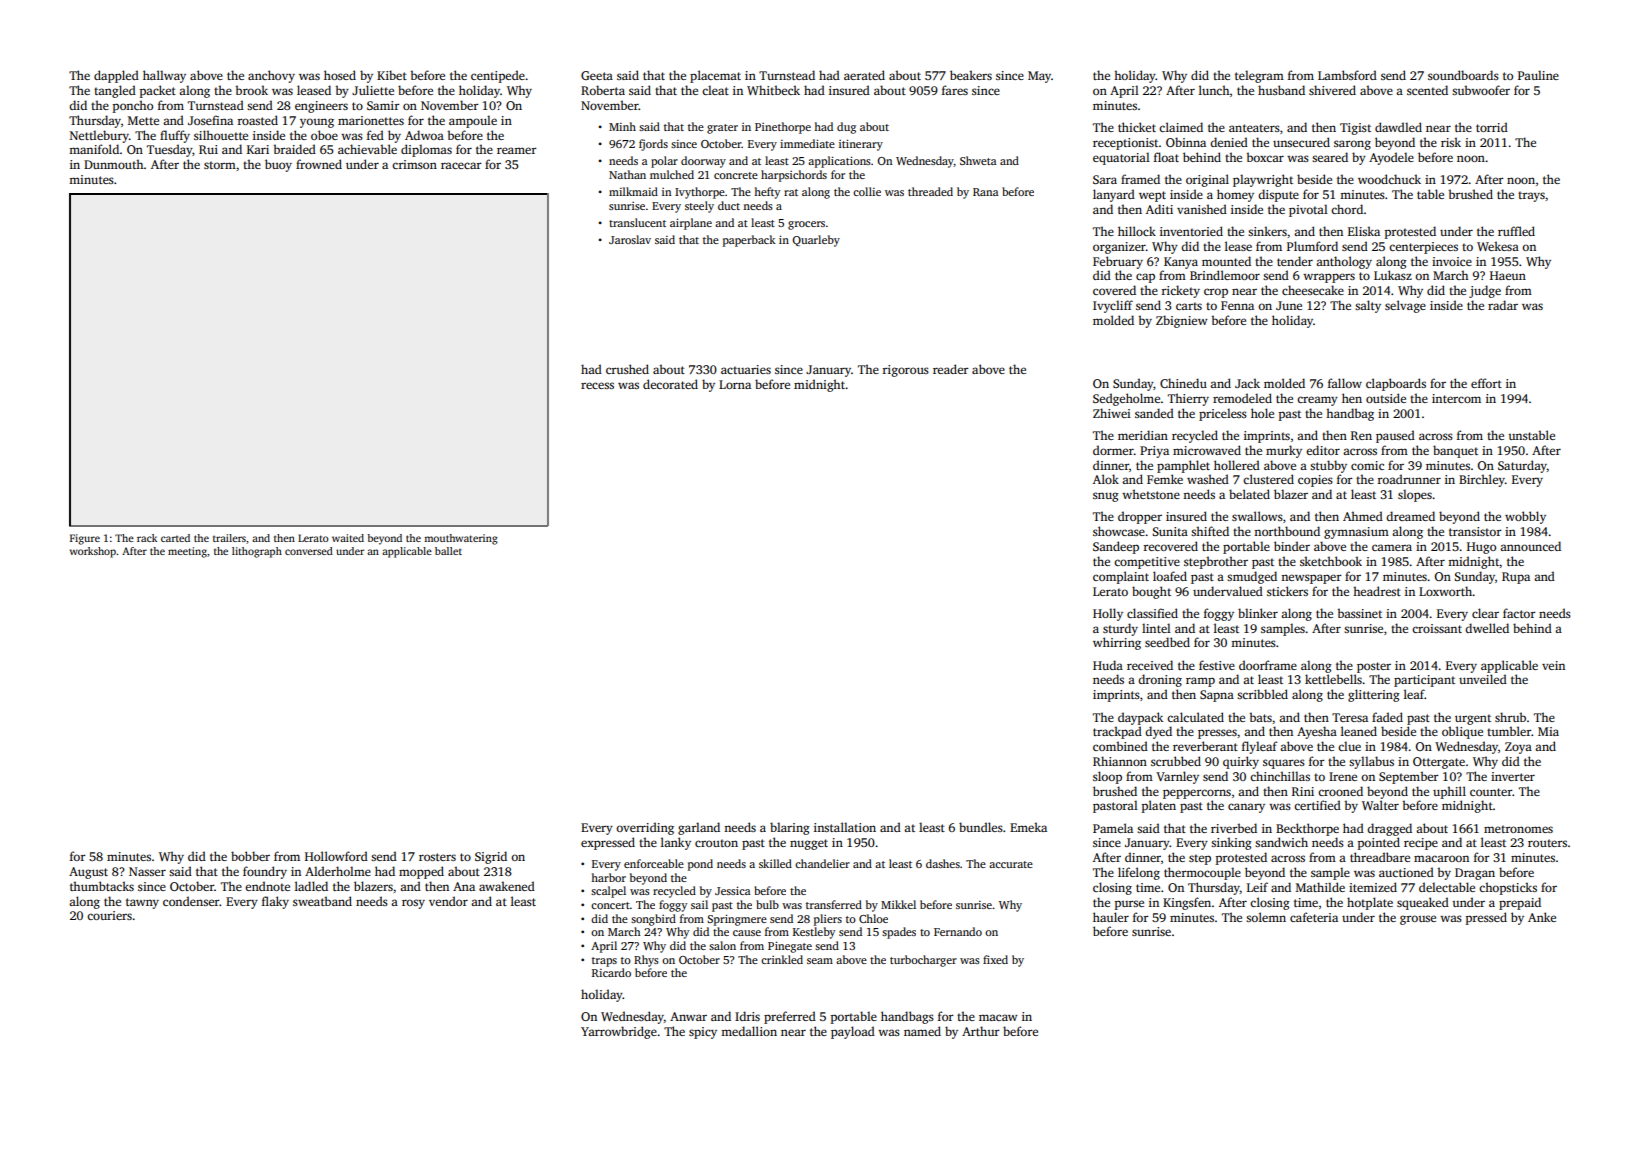 The width and height of the image is (1641, 1160). Describe the element at coordinates (839, 162) in the image. I see `applications` at that location.
